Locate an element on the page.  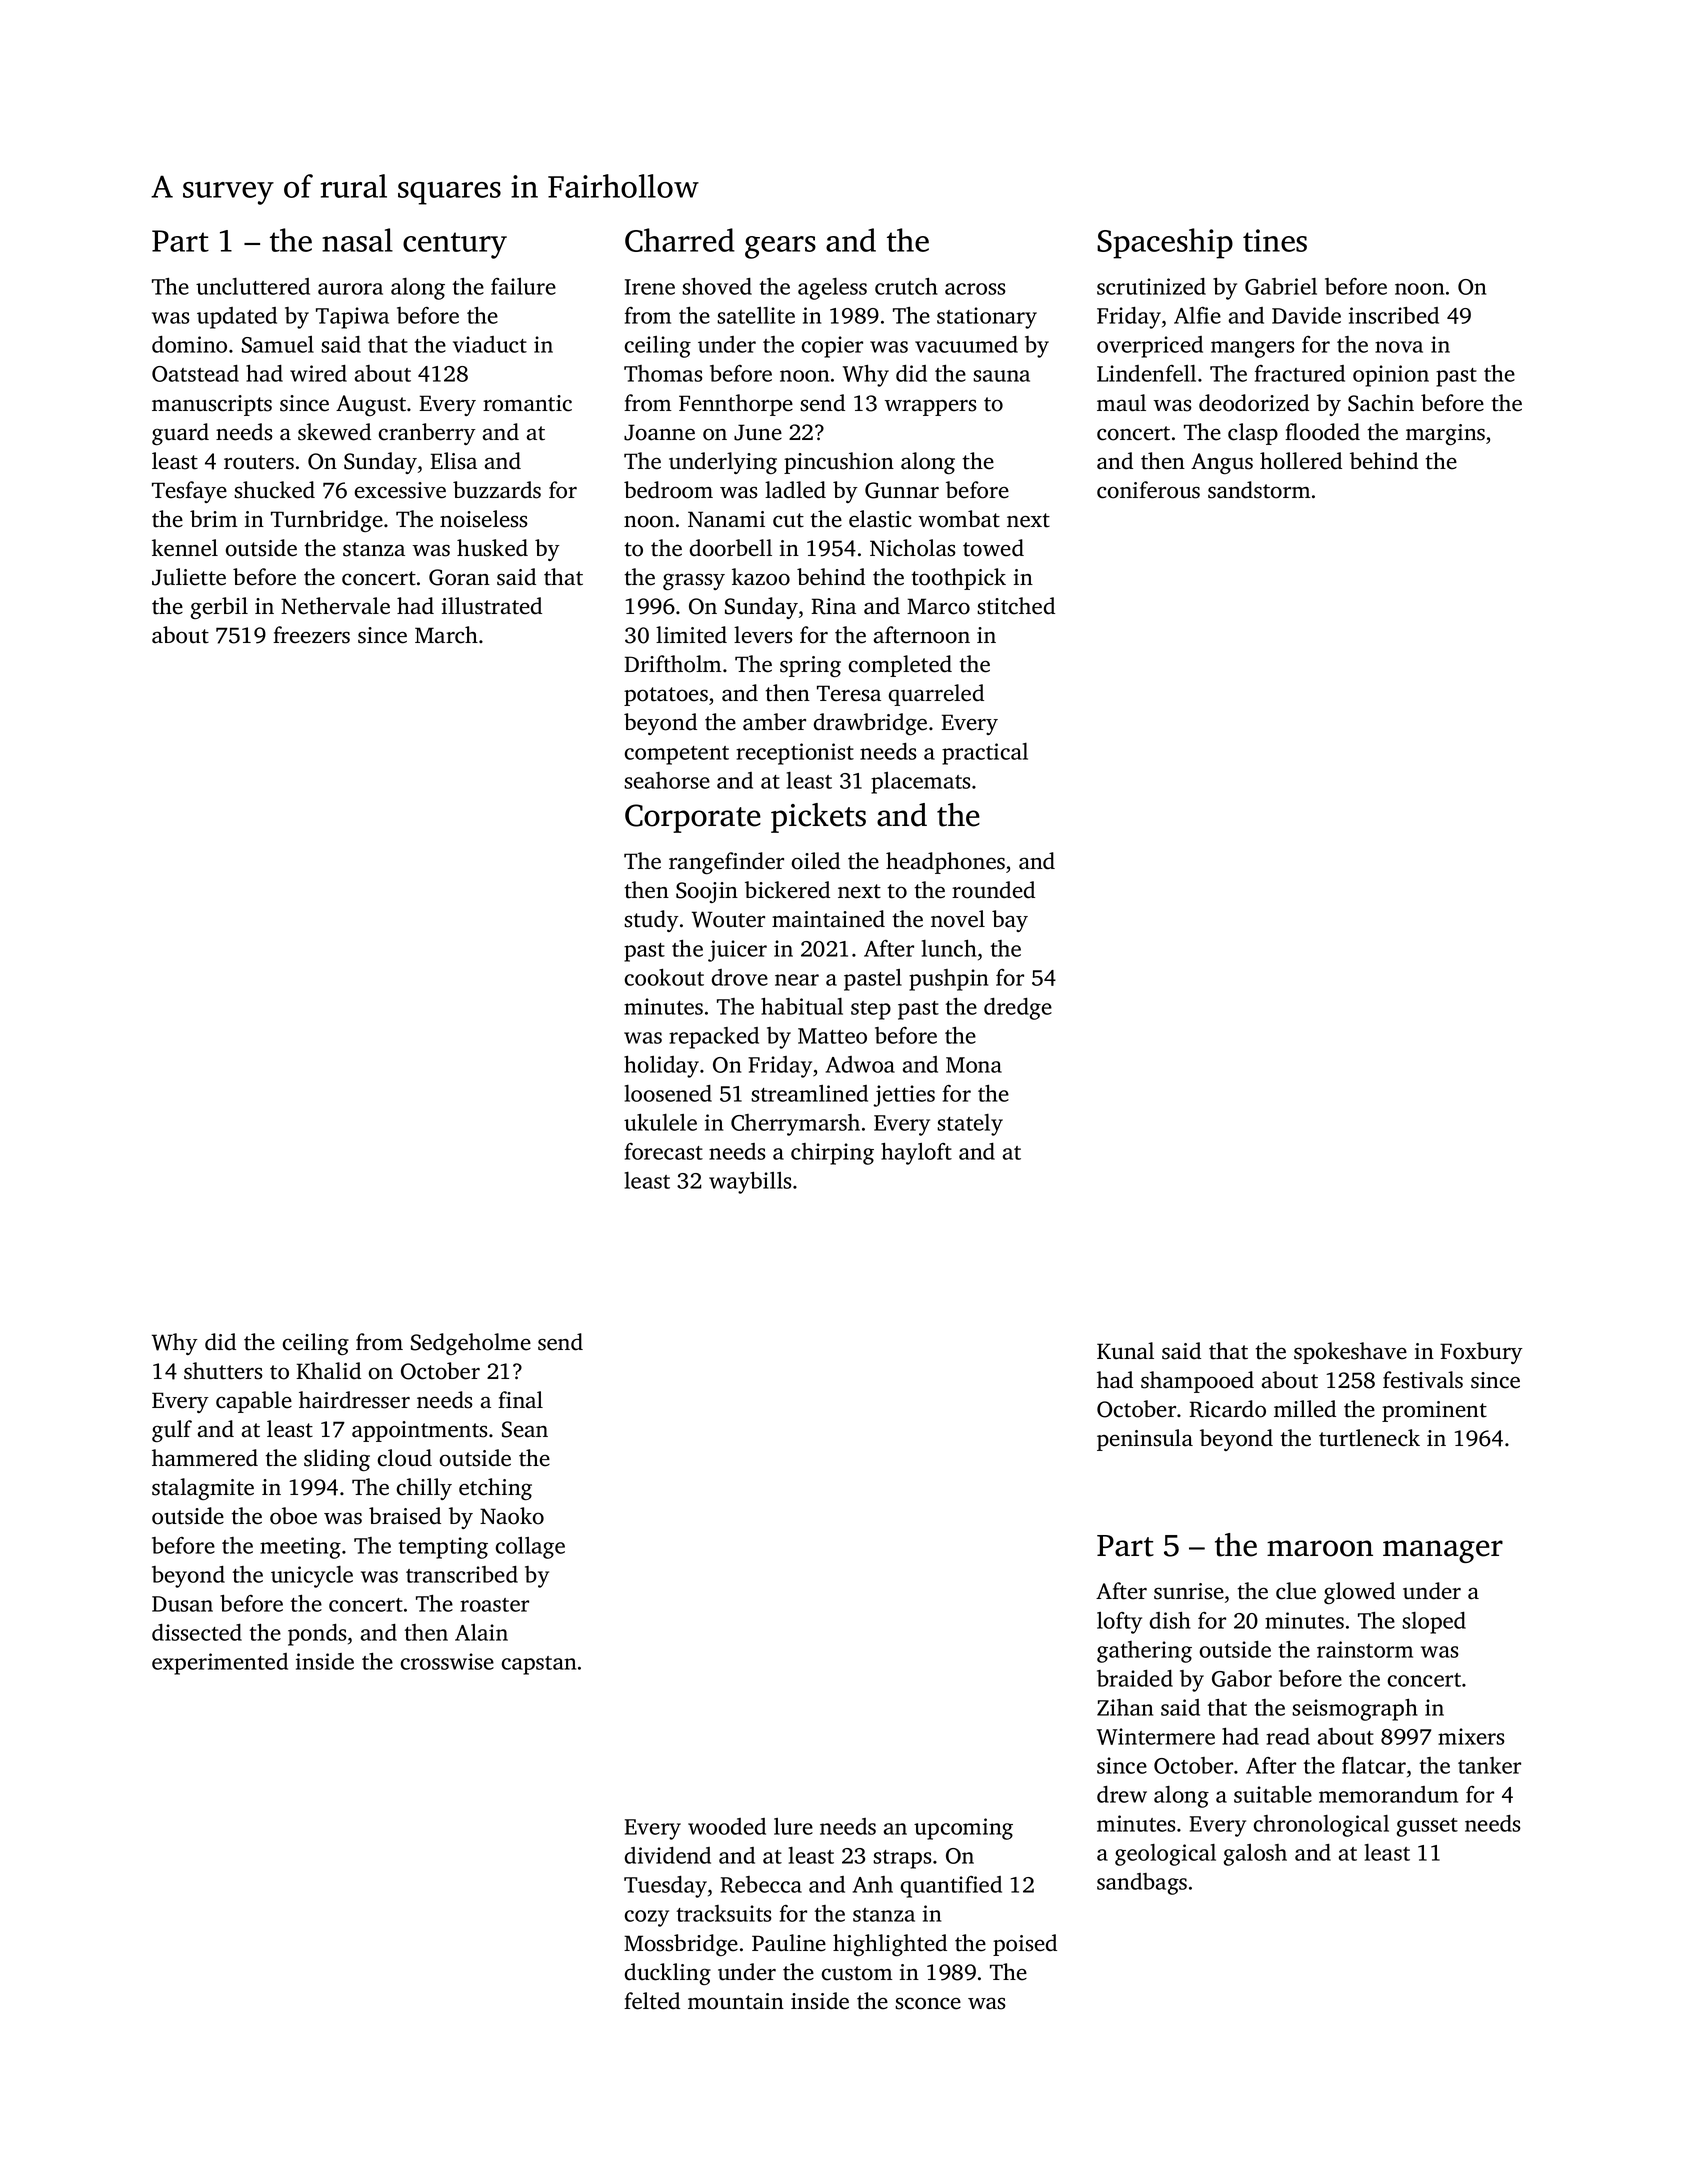
tines is located at coordinates (1275, 240).
